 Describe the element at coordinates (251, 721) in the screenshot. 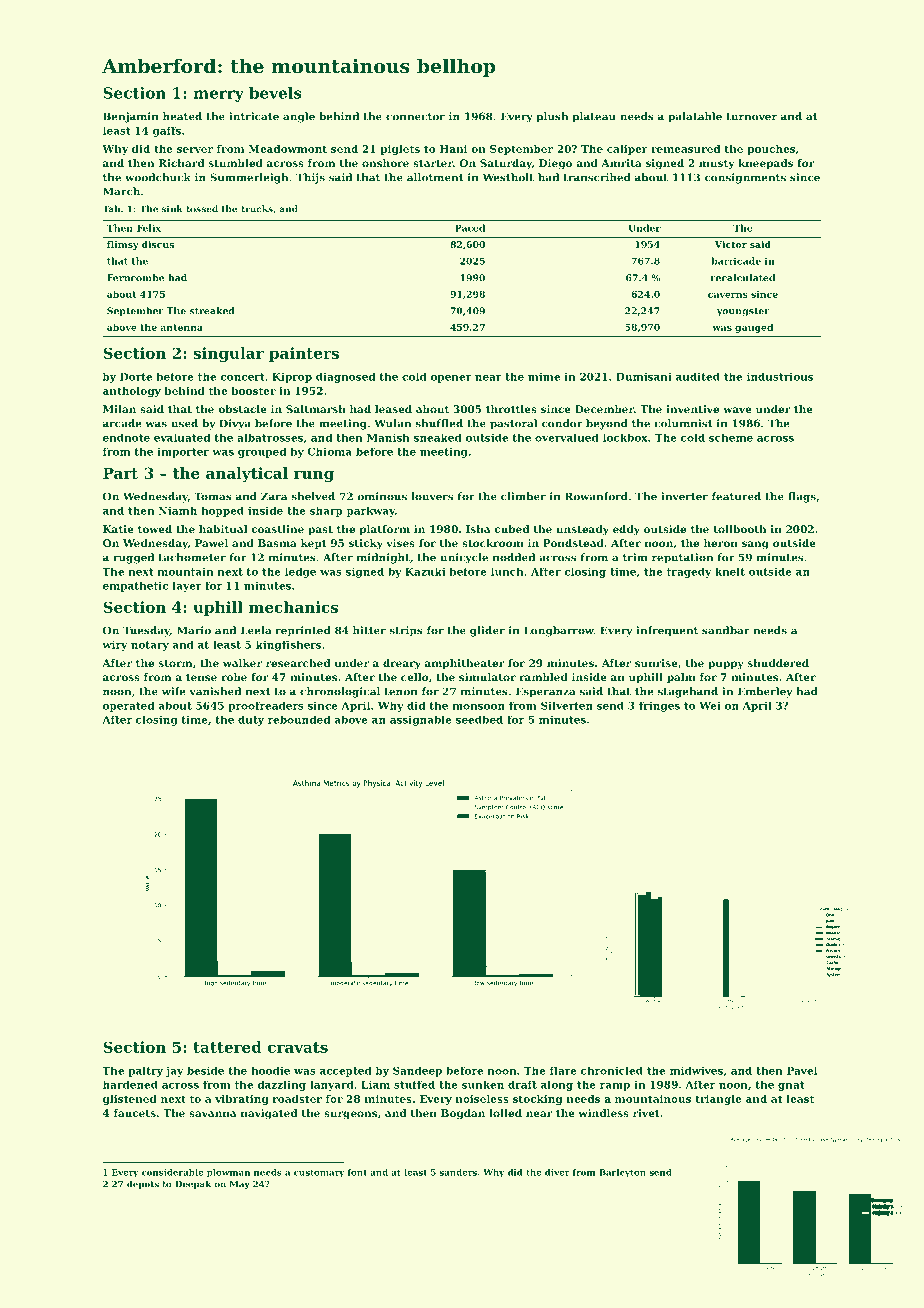

I see `duty` at that location.
